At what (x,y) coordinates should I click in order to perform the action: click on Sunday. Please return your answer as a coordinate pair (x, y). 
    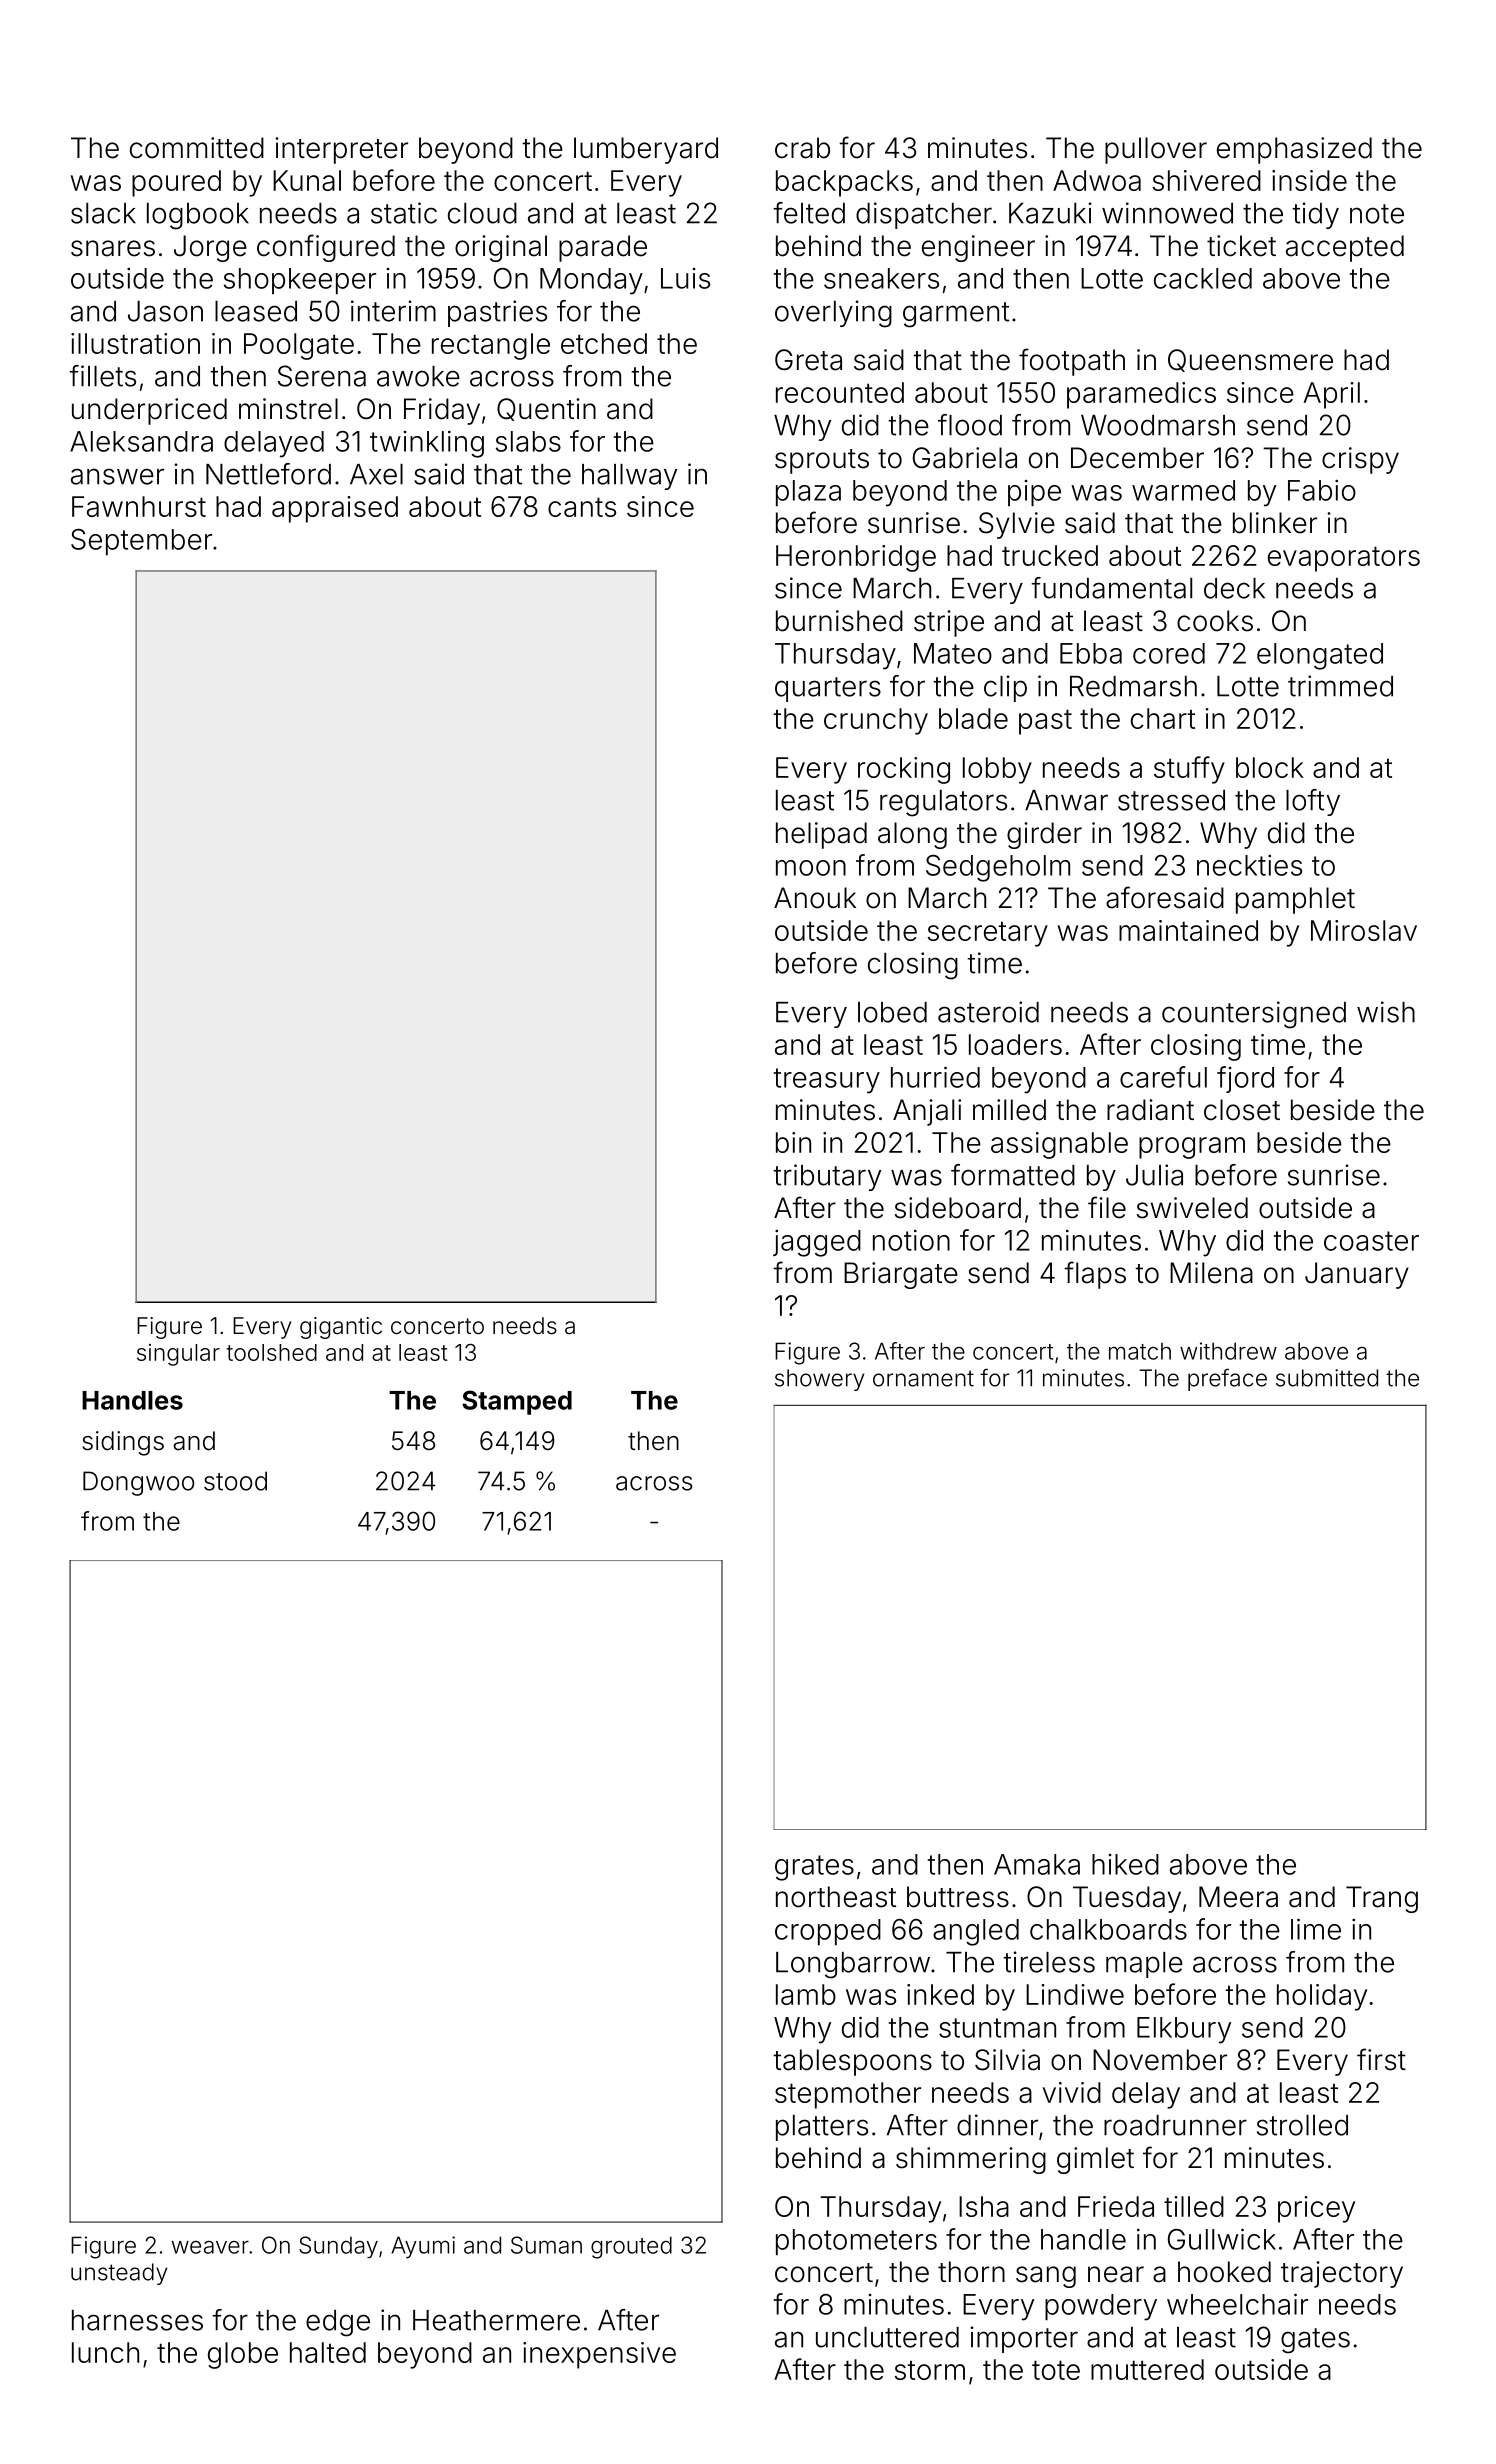
    Looking at the image, I should click on (338, 2247).
